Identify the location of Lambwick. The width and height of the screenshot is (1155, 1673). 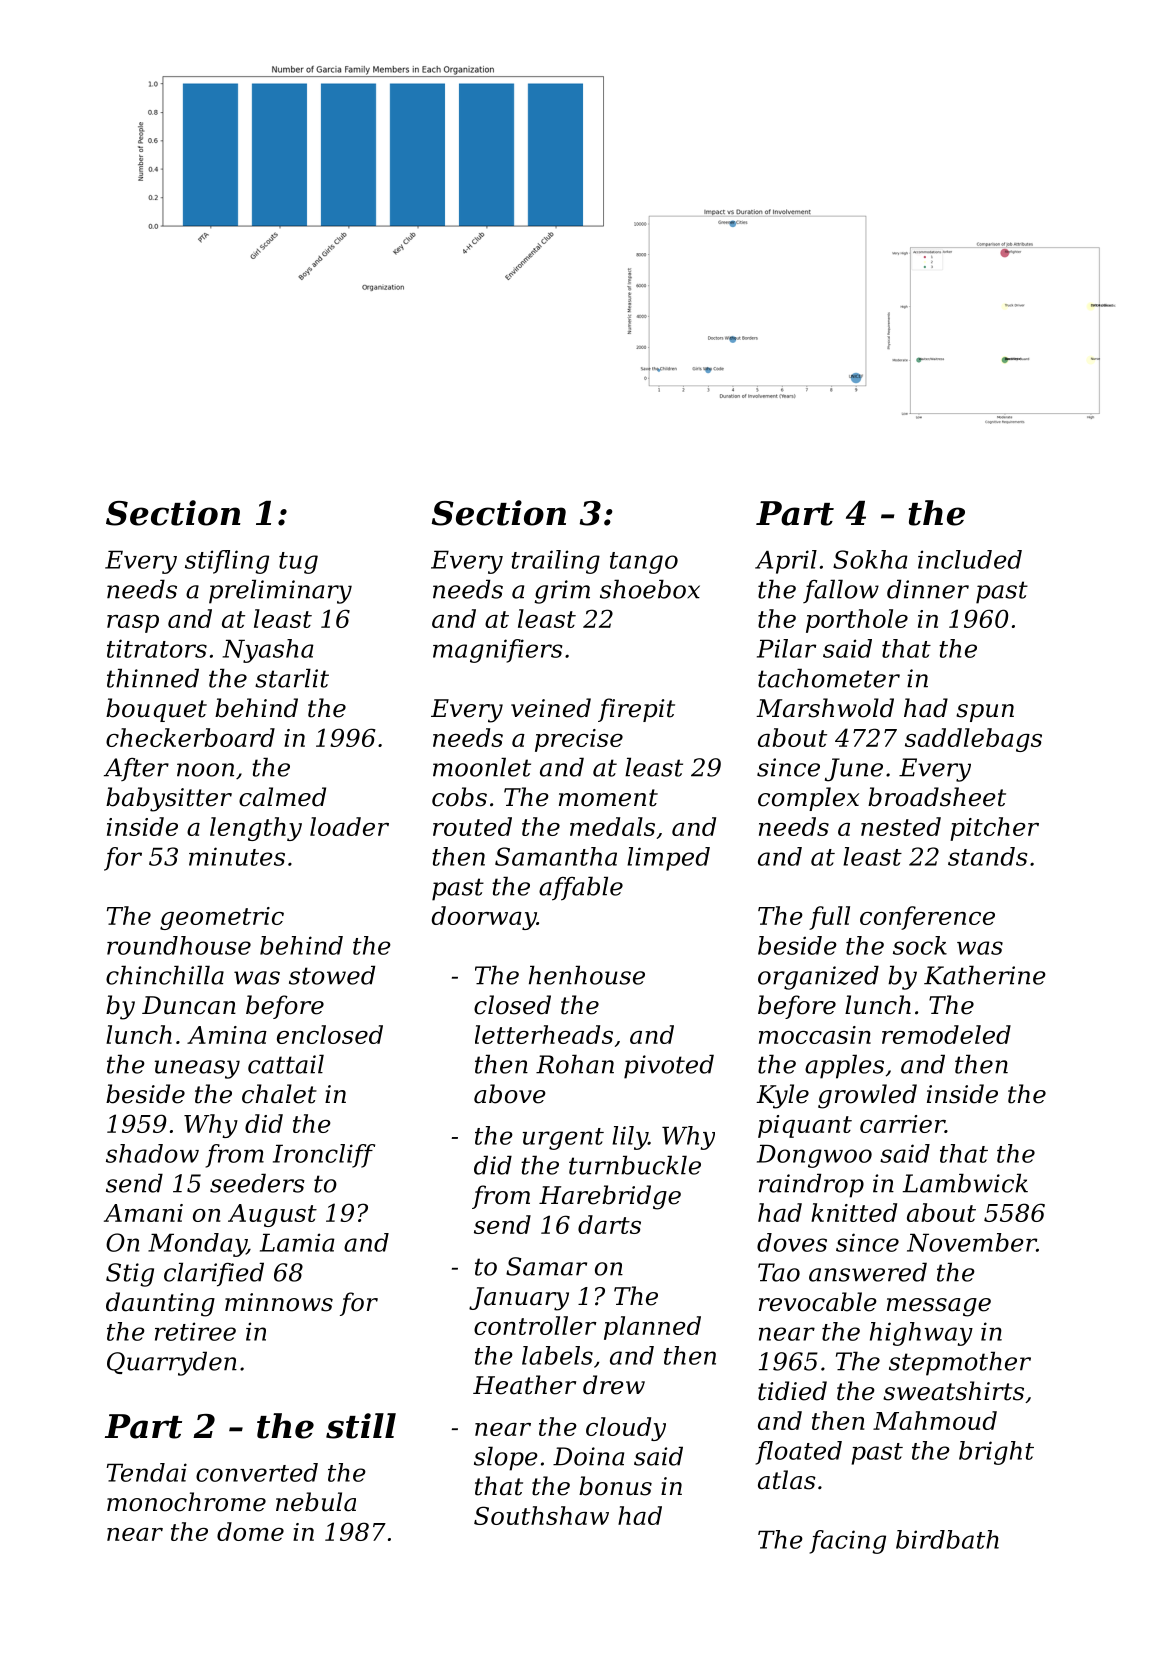
(965, 1183).
